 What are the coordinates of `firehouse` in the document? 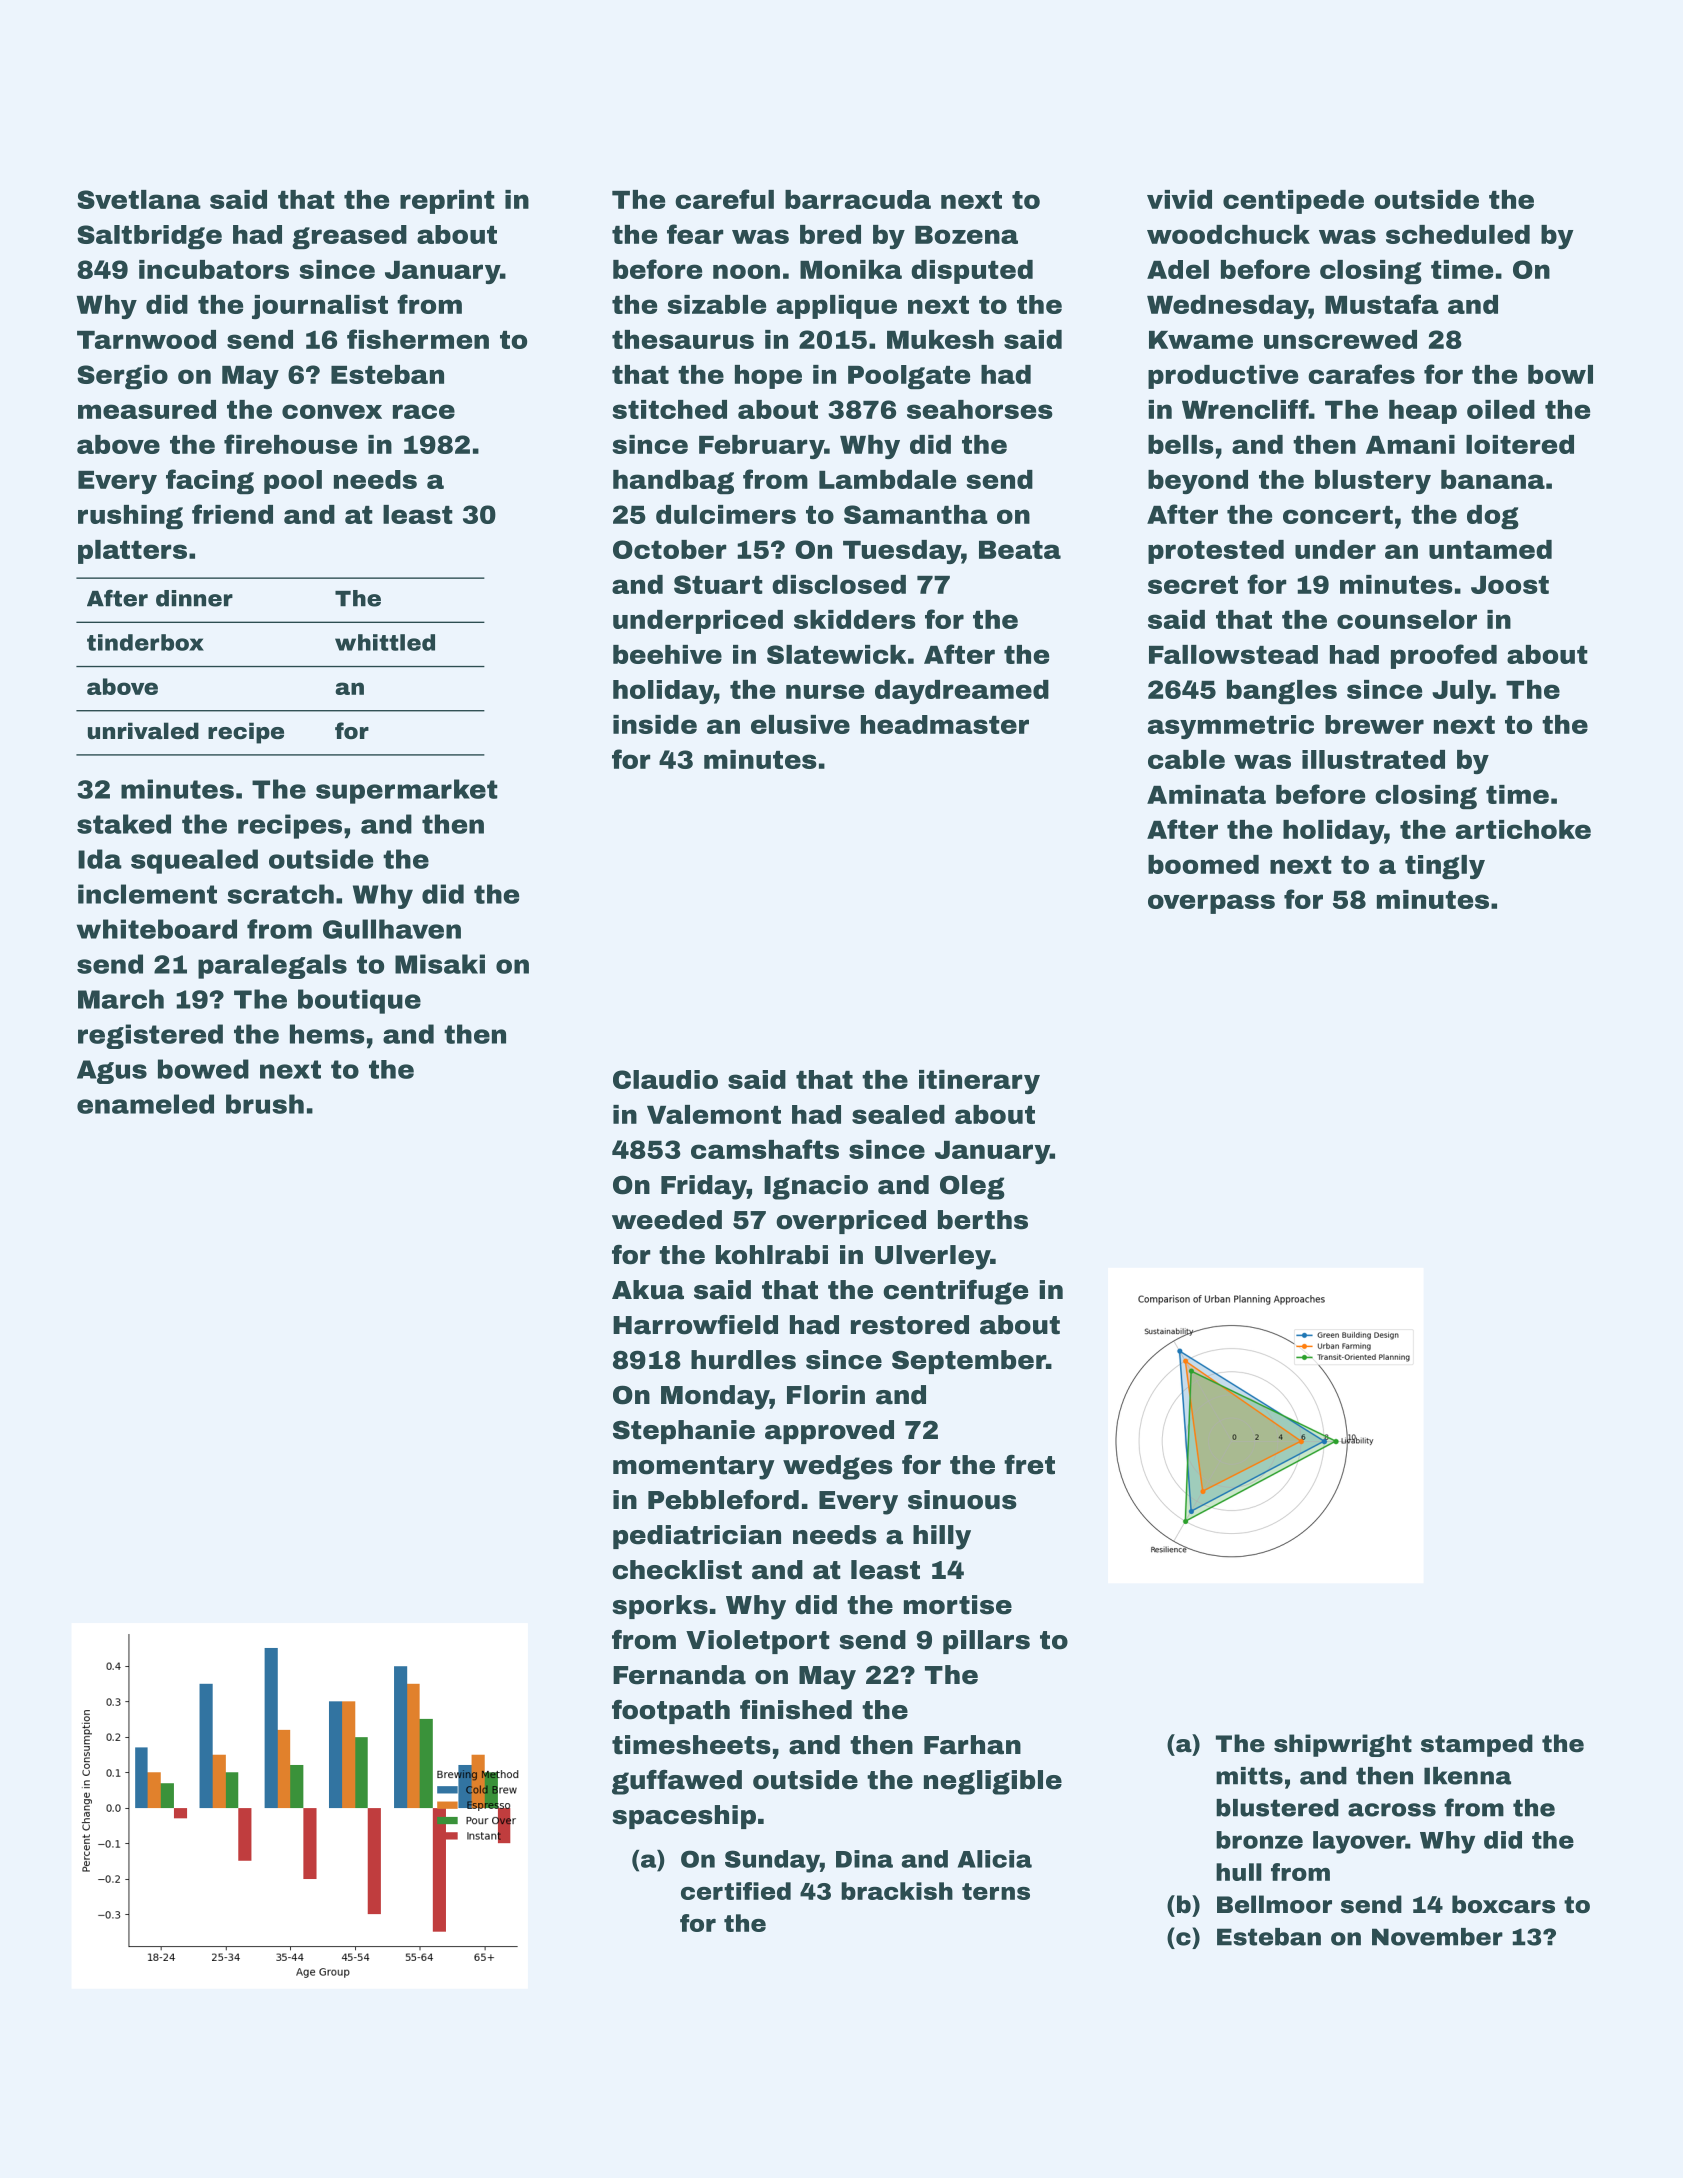 It's located at (290, 444).
